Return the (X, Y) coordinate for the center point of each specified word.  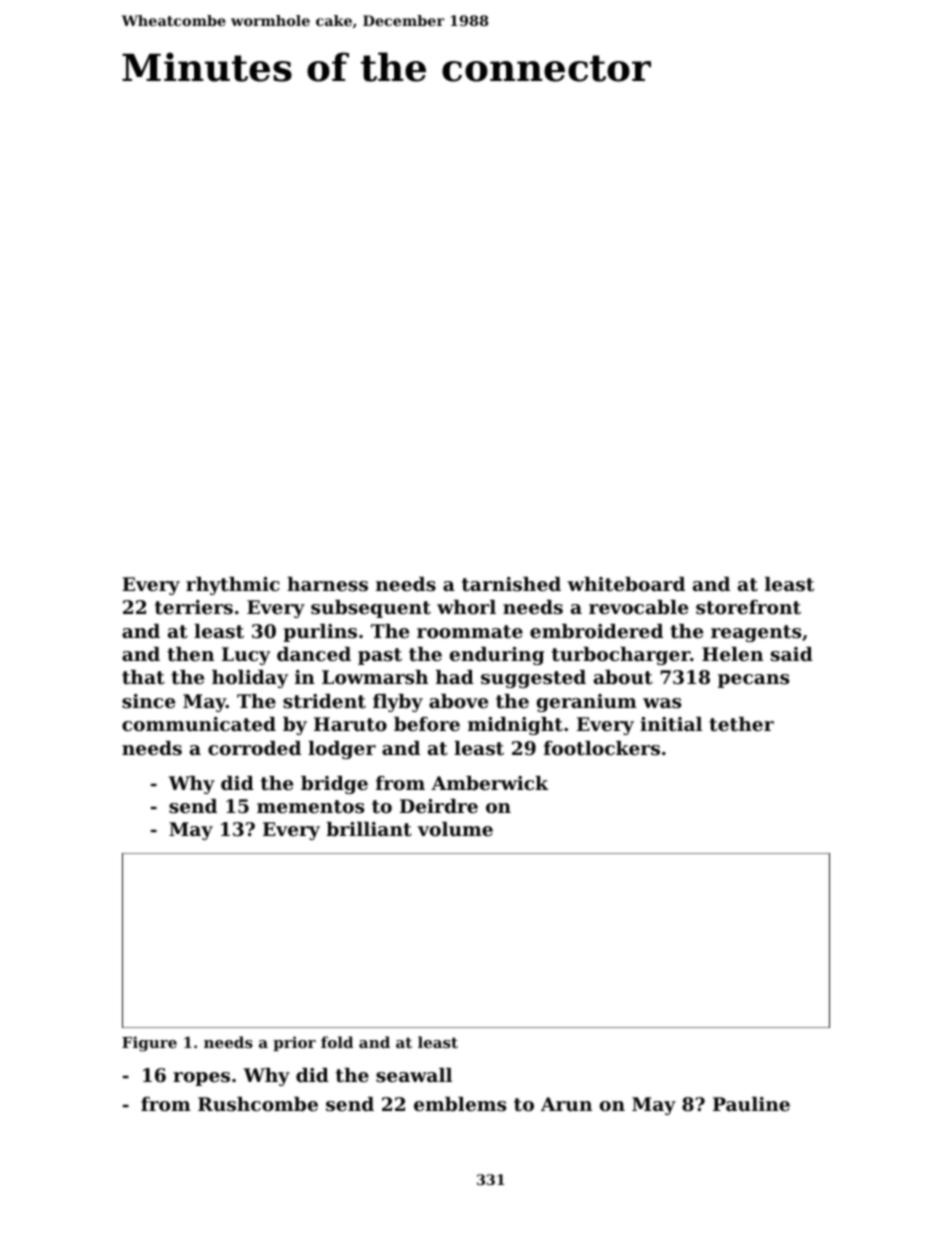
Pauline (751, 1104)
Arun (566, 1104)
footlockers (602, 748)
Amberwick (490, 783)
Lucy (246, 656)
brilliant (369, 829)
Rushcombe (258, 1104)
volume (455, 829)
